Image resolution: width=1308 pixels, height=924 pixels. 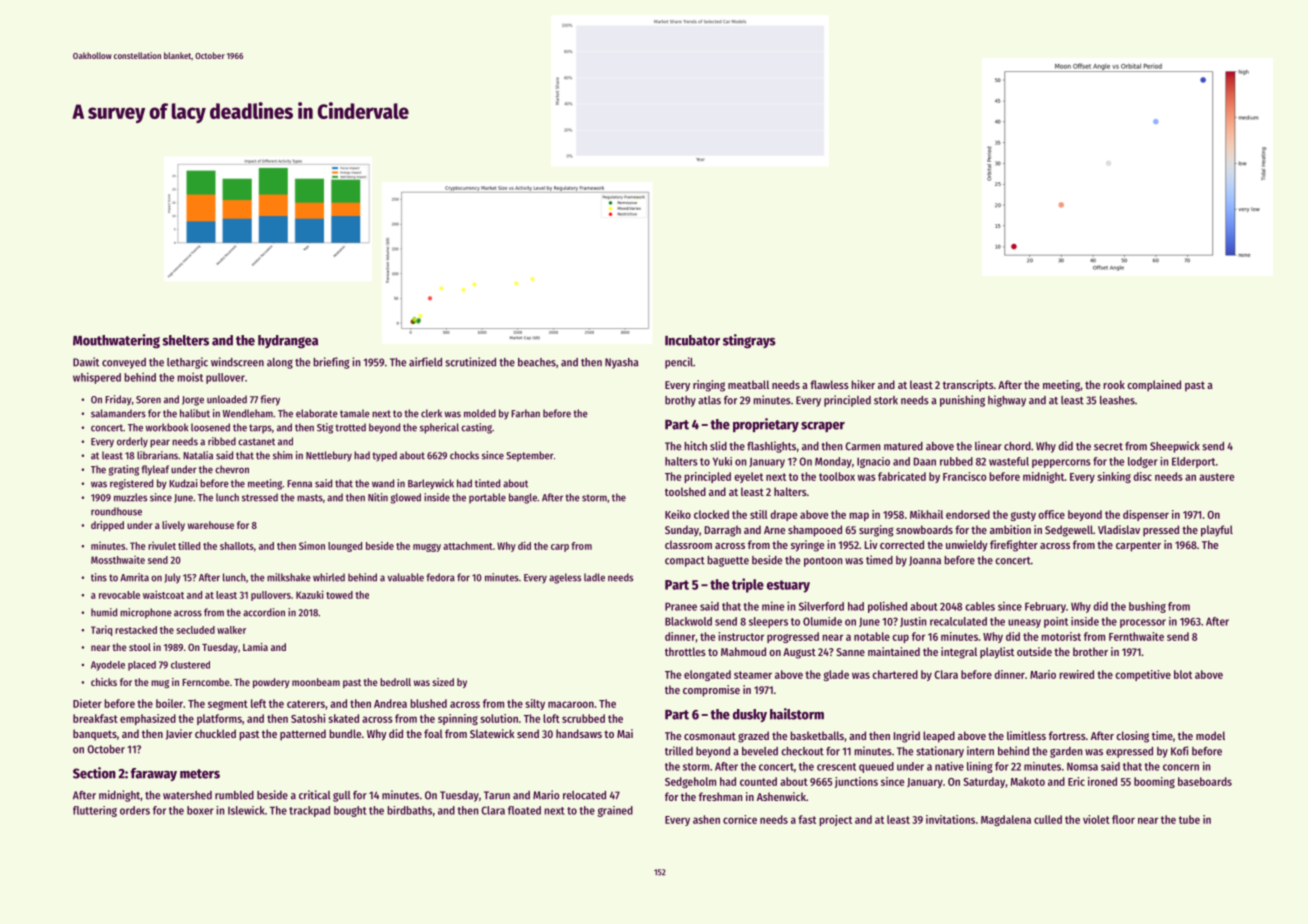 I want to click on Javier, so click(x=179, y=734).
